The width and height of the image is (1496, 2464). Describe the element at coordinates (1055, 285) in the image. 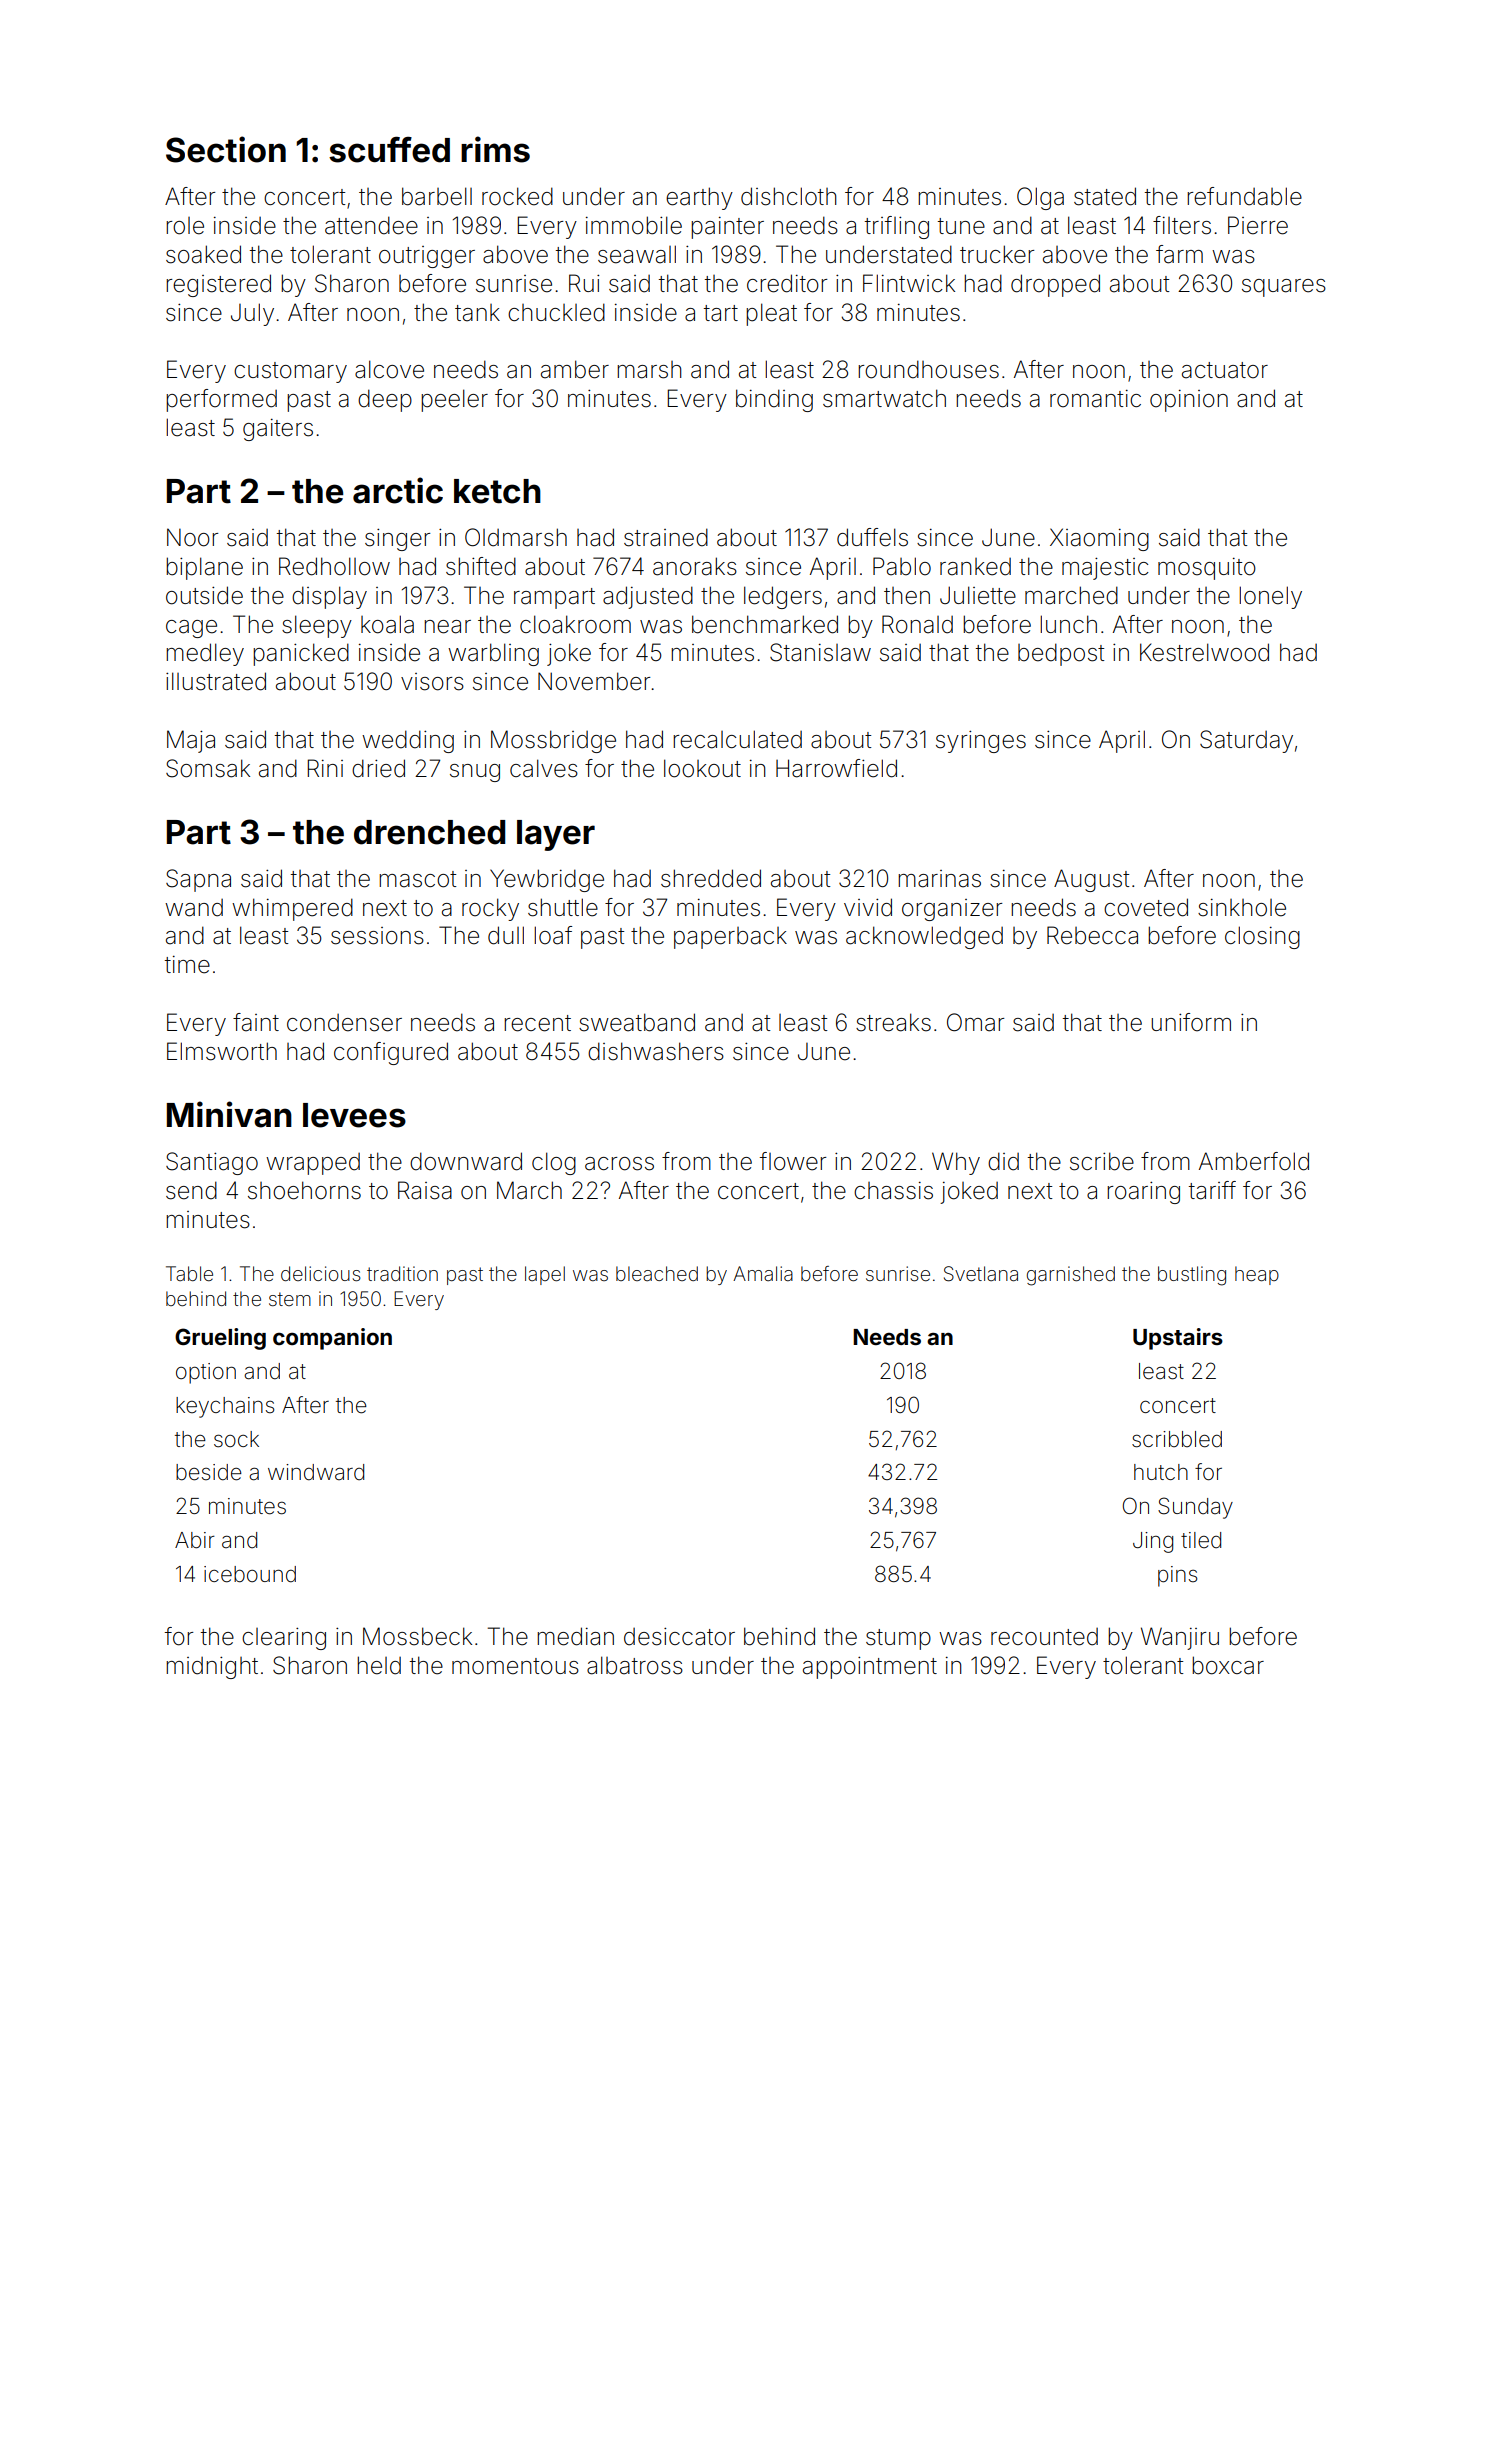

I see `dropped` at that location.
